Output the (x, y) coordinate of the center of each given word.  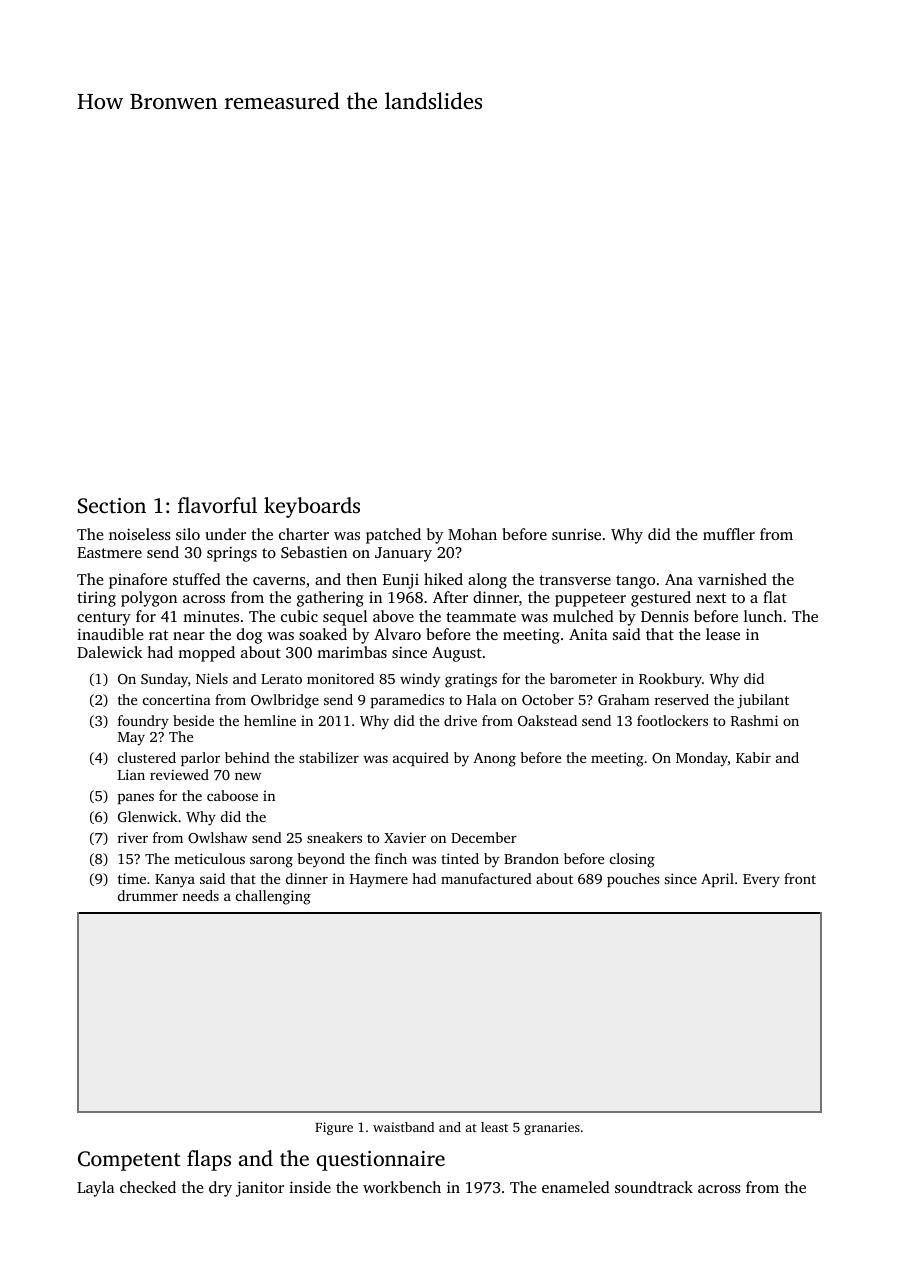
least (494, 1127)
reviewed (179, 774)
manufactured (486, 878)
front (800, 878)
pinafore (138, 581)
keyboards (312, 507)
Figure (334, 1128)
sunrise (576, 534)
